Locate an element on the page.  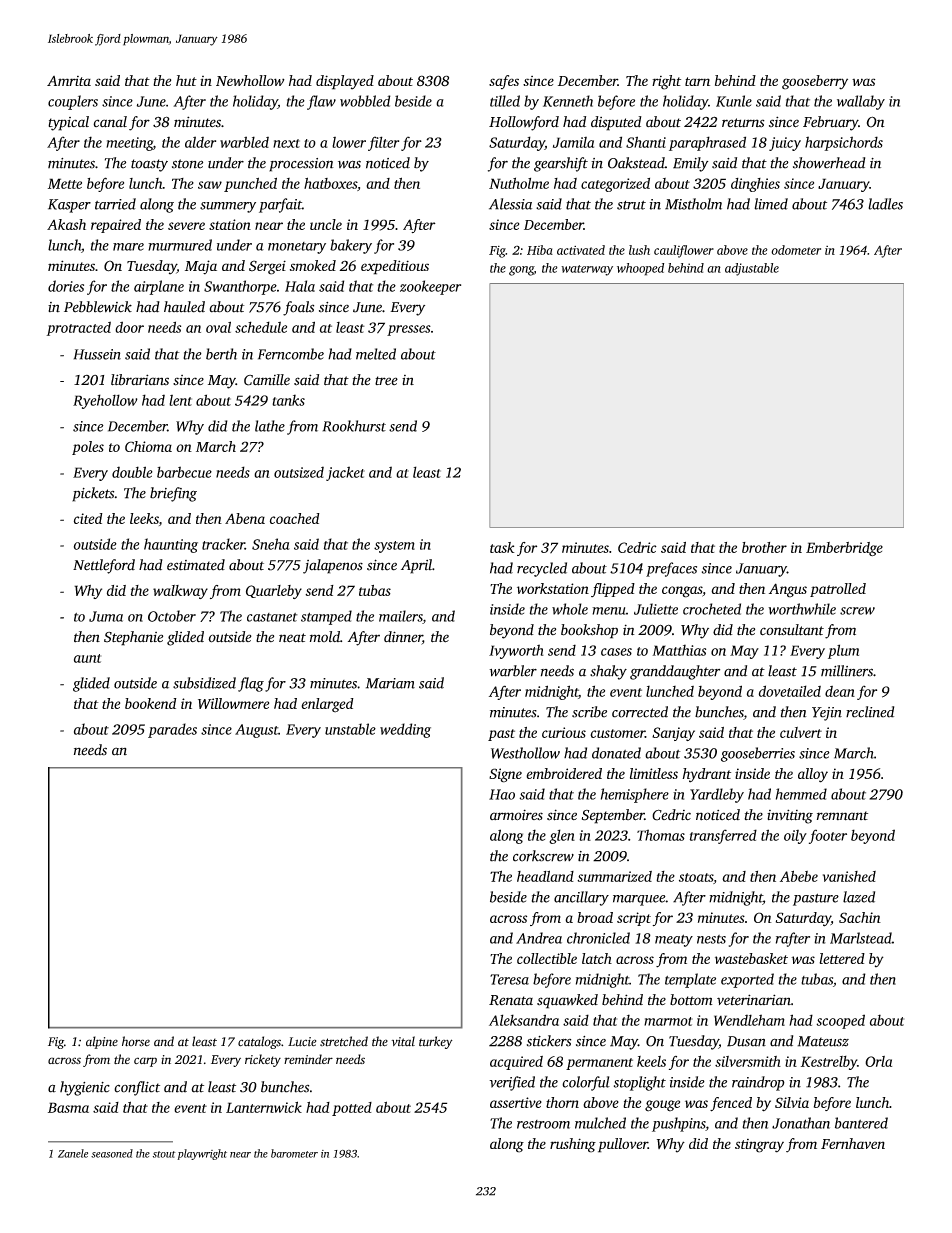
leeks is located at coordinates (144, 518).
